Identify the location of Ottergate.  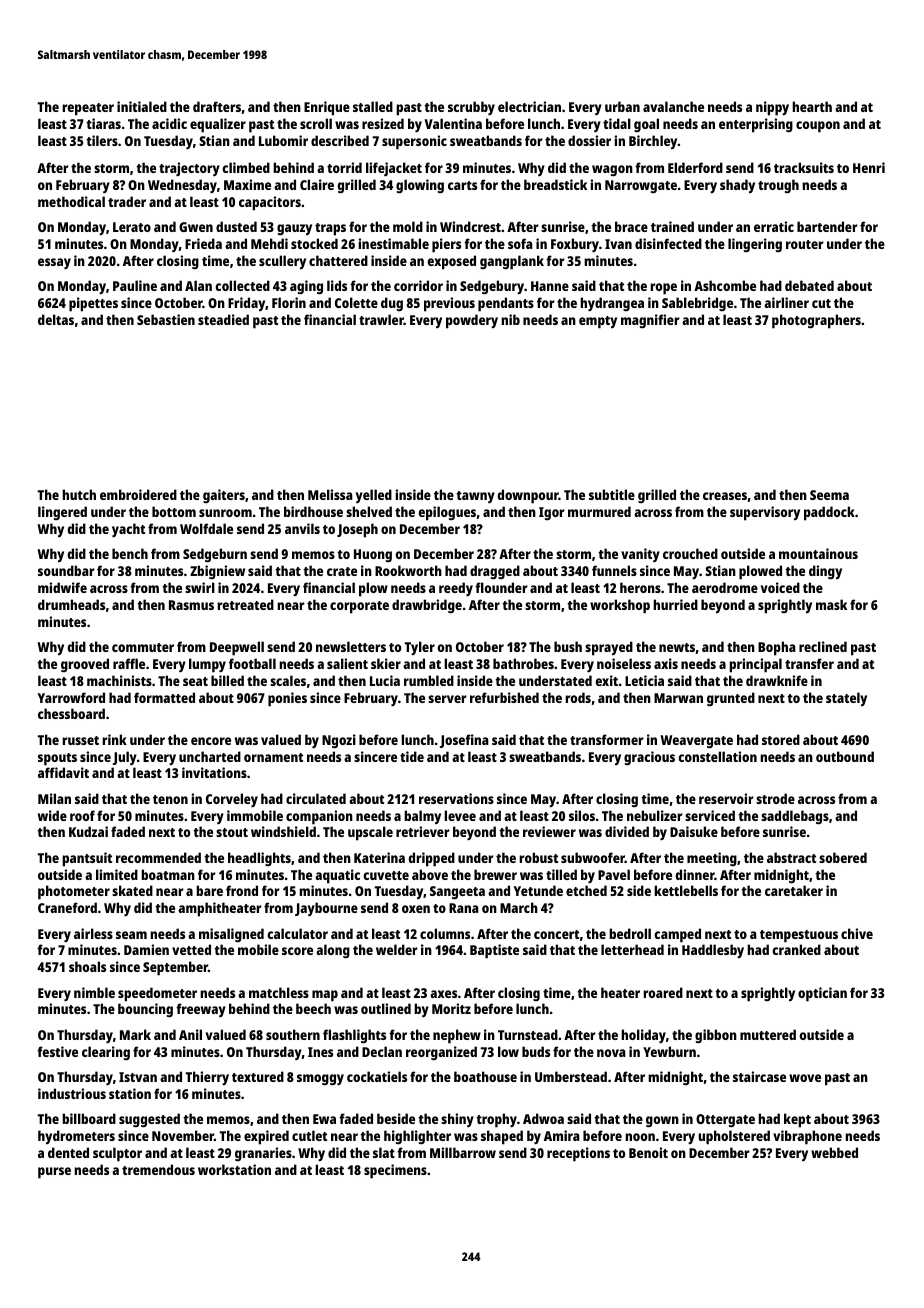
(725, 1120).
